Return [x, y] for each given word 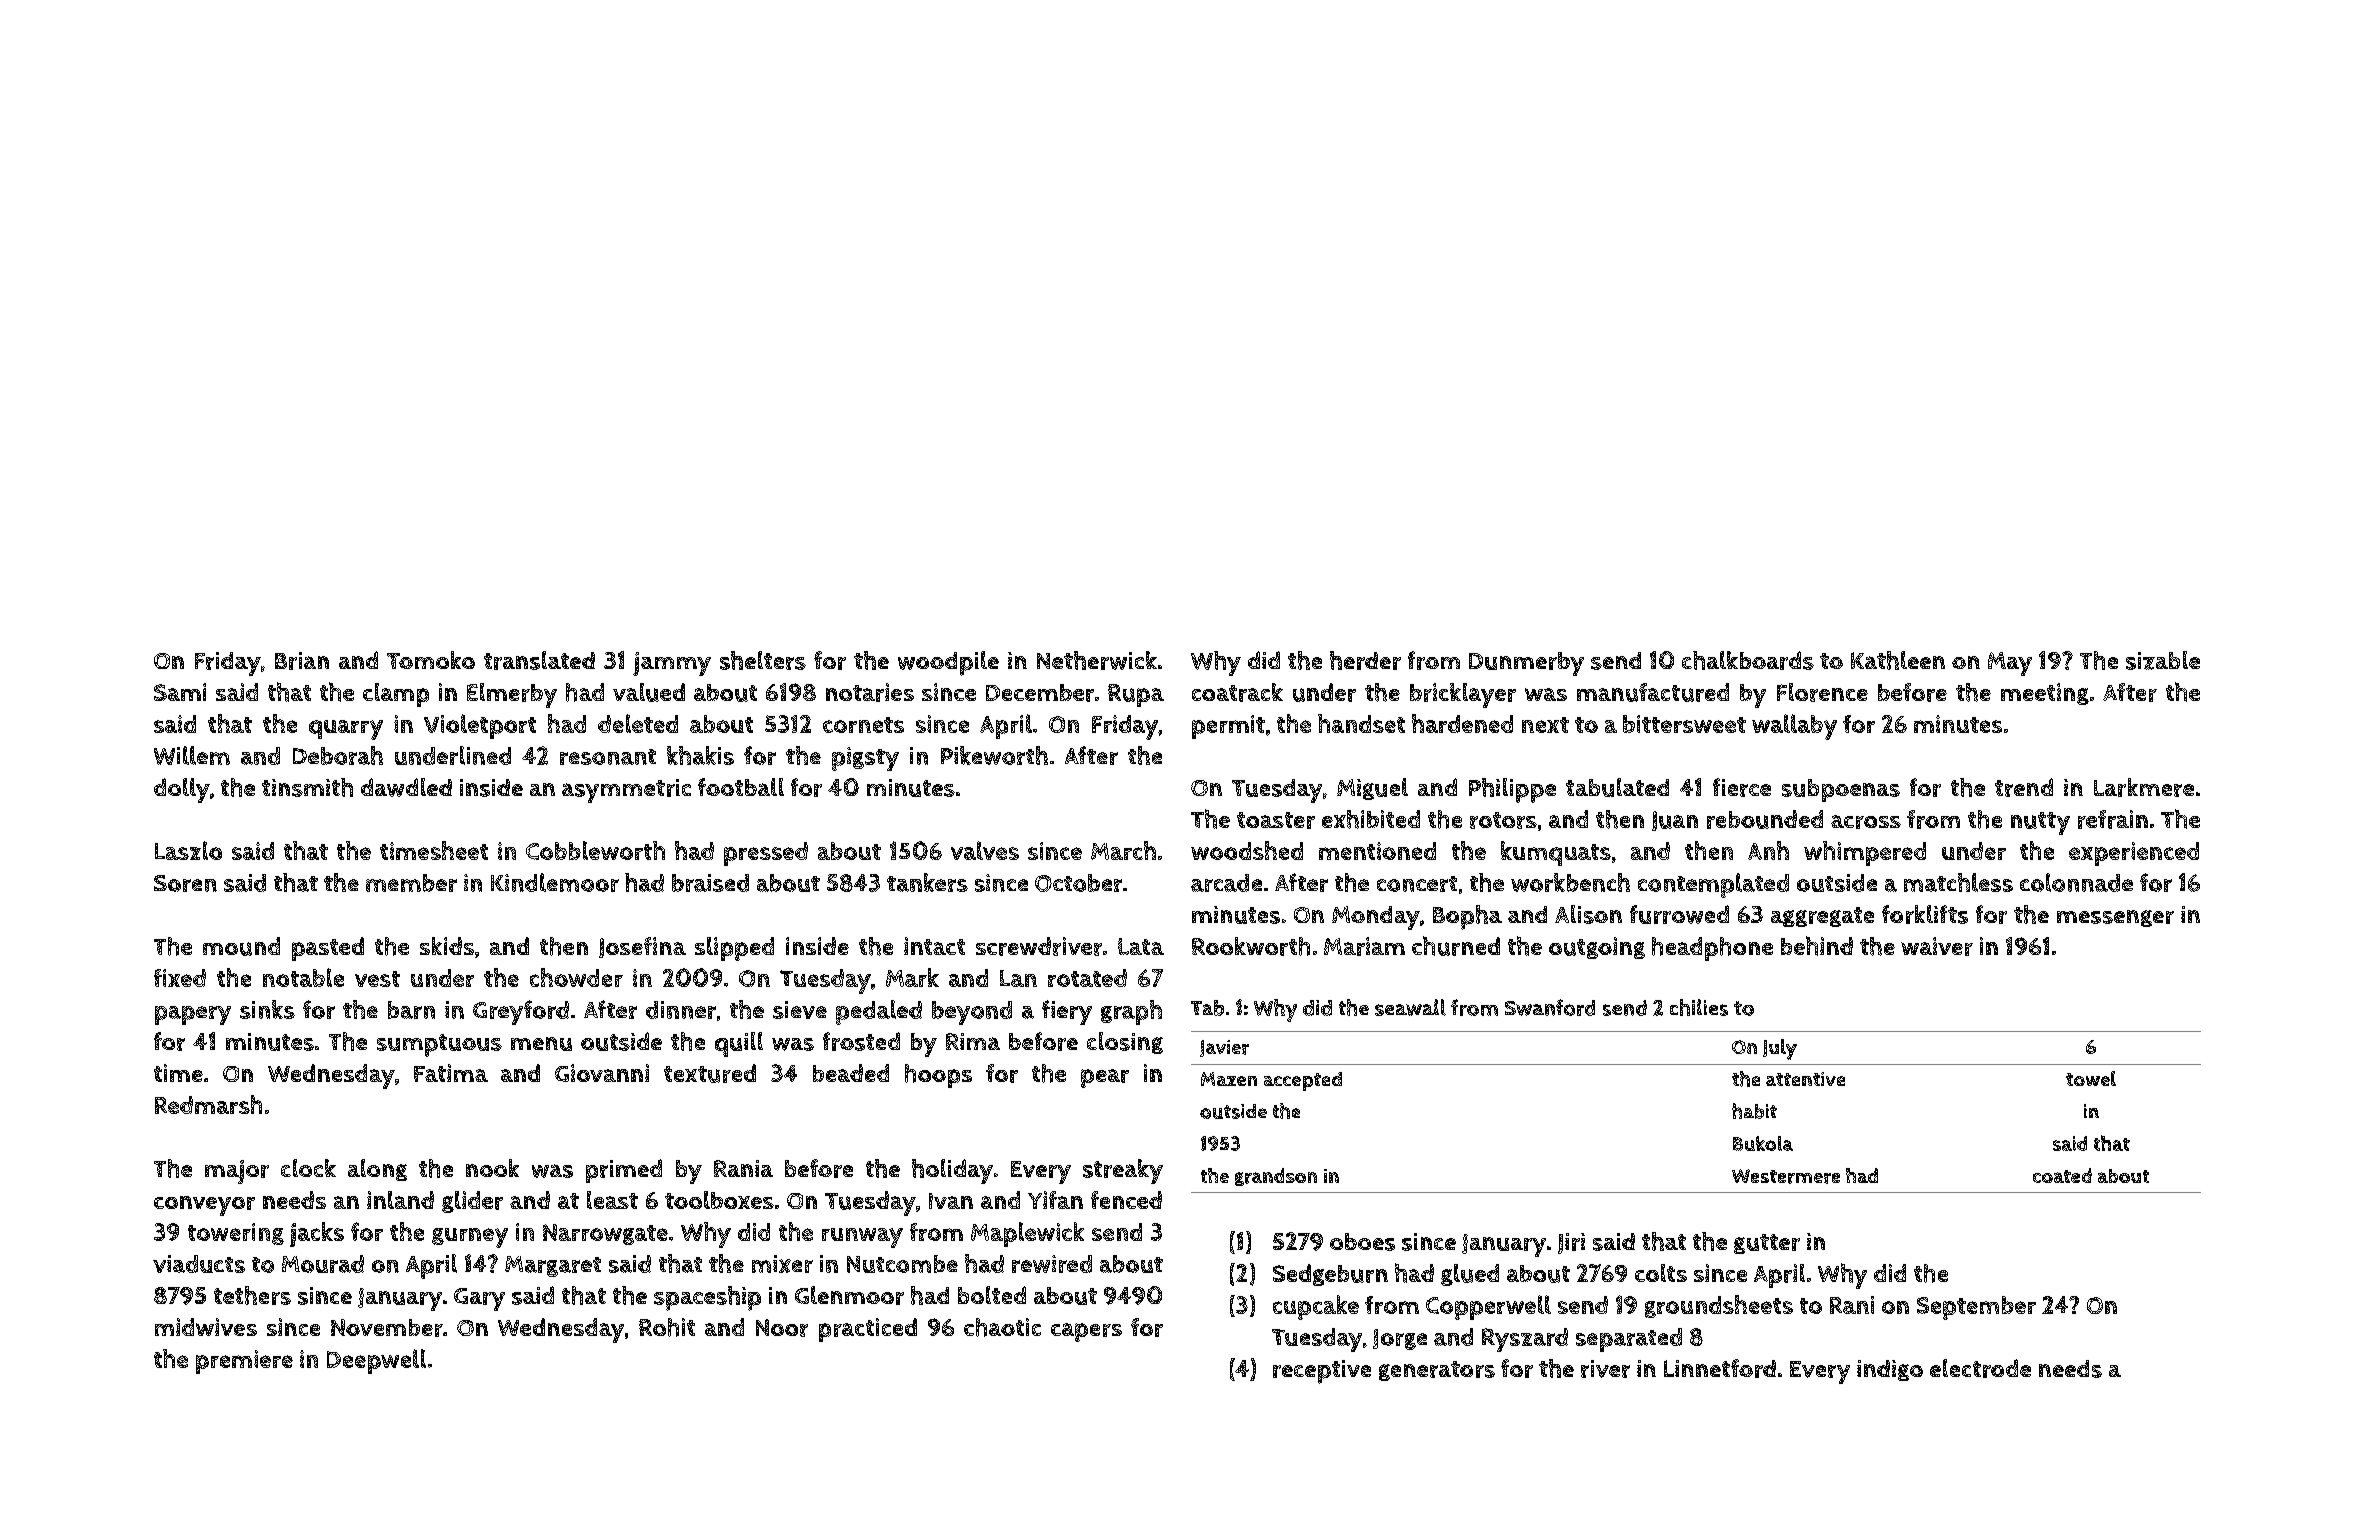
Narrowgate [605, 1234]
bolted [992, 1295]
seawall [1410, 1007]
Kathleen [1898, 660]
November [387, 1328]
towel [2091, 1078]
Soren [185, 883]
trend [2024, 787]
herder [1365, 660]
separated [1629, 1340]
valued [649, 692]
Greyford [521, 1012]
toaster [1276, 820]
